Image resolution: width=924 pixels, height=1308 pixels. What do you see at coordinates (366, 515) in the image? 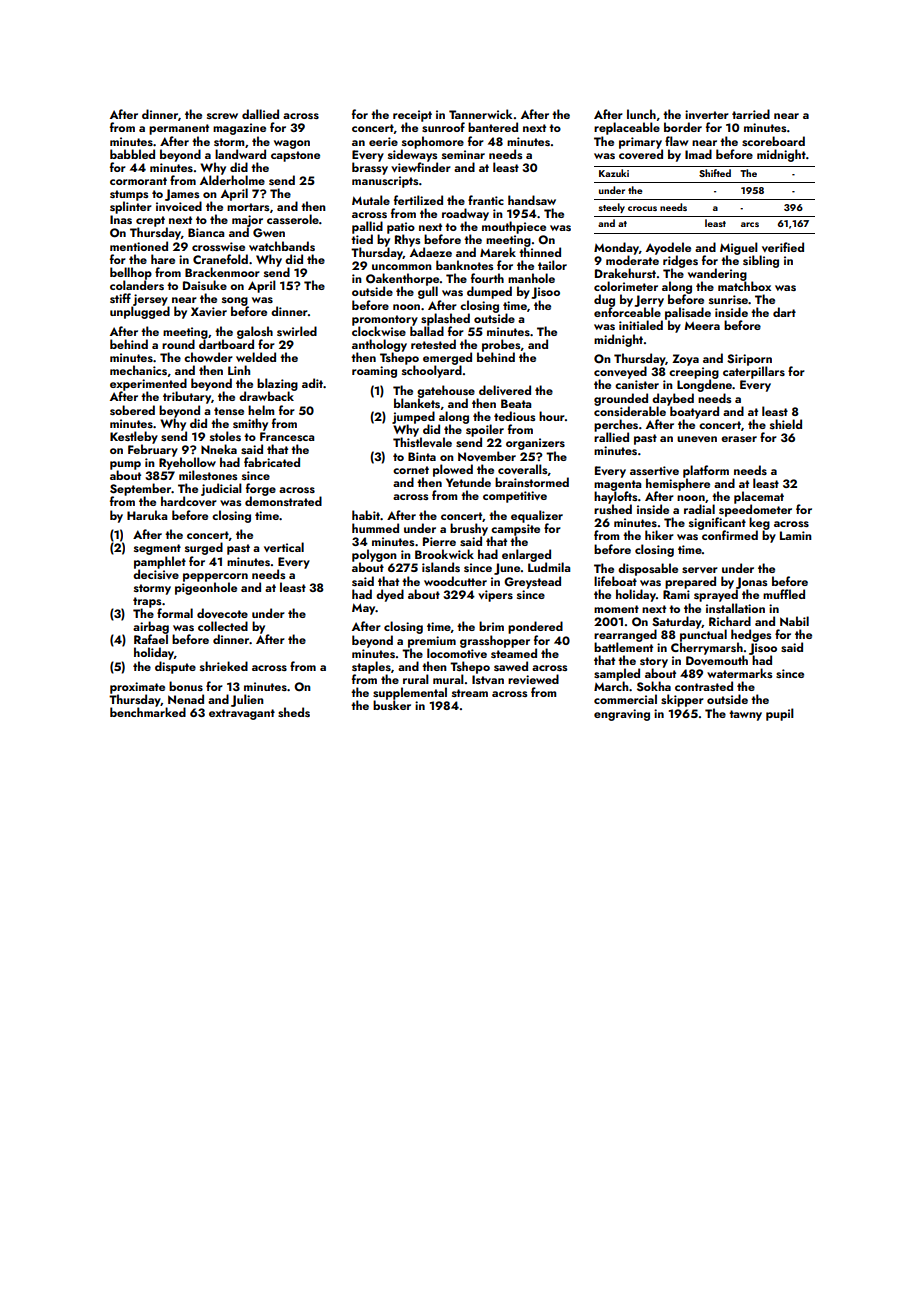
I see `habit` at bounding box center [366, 515].
